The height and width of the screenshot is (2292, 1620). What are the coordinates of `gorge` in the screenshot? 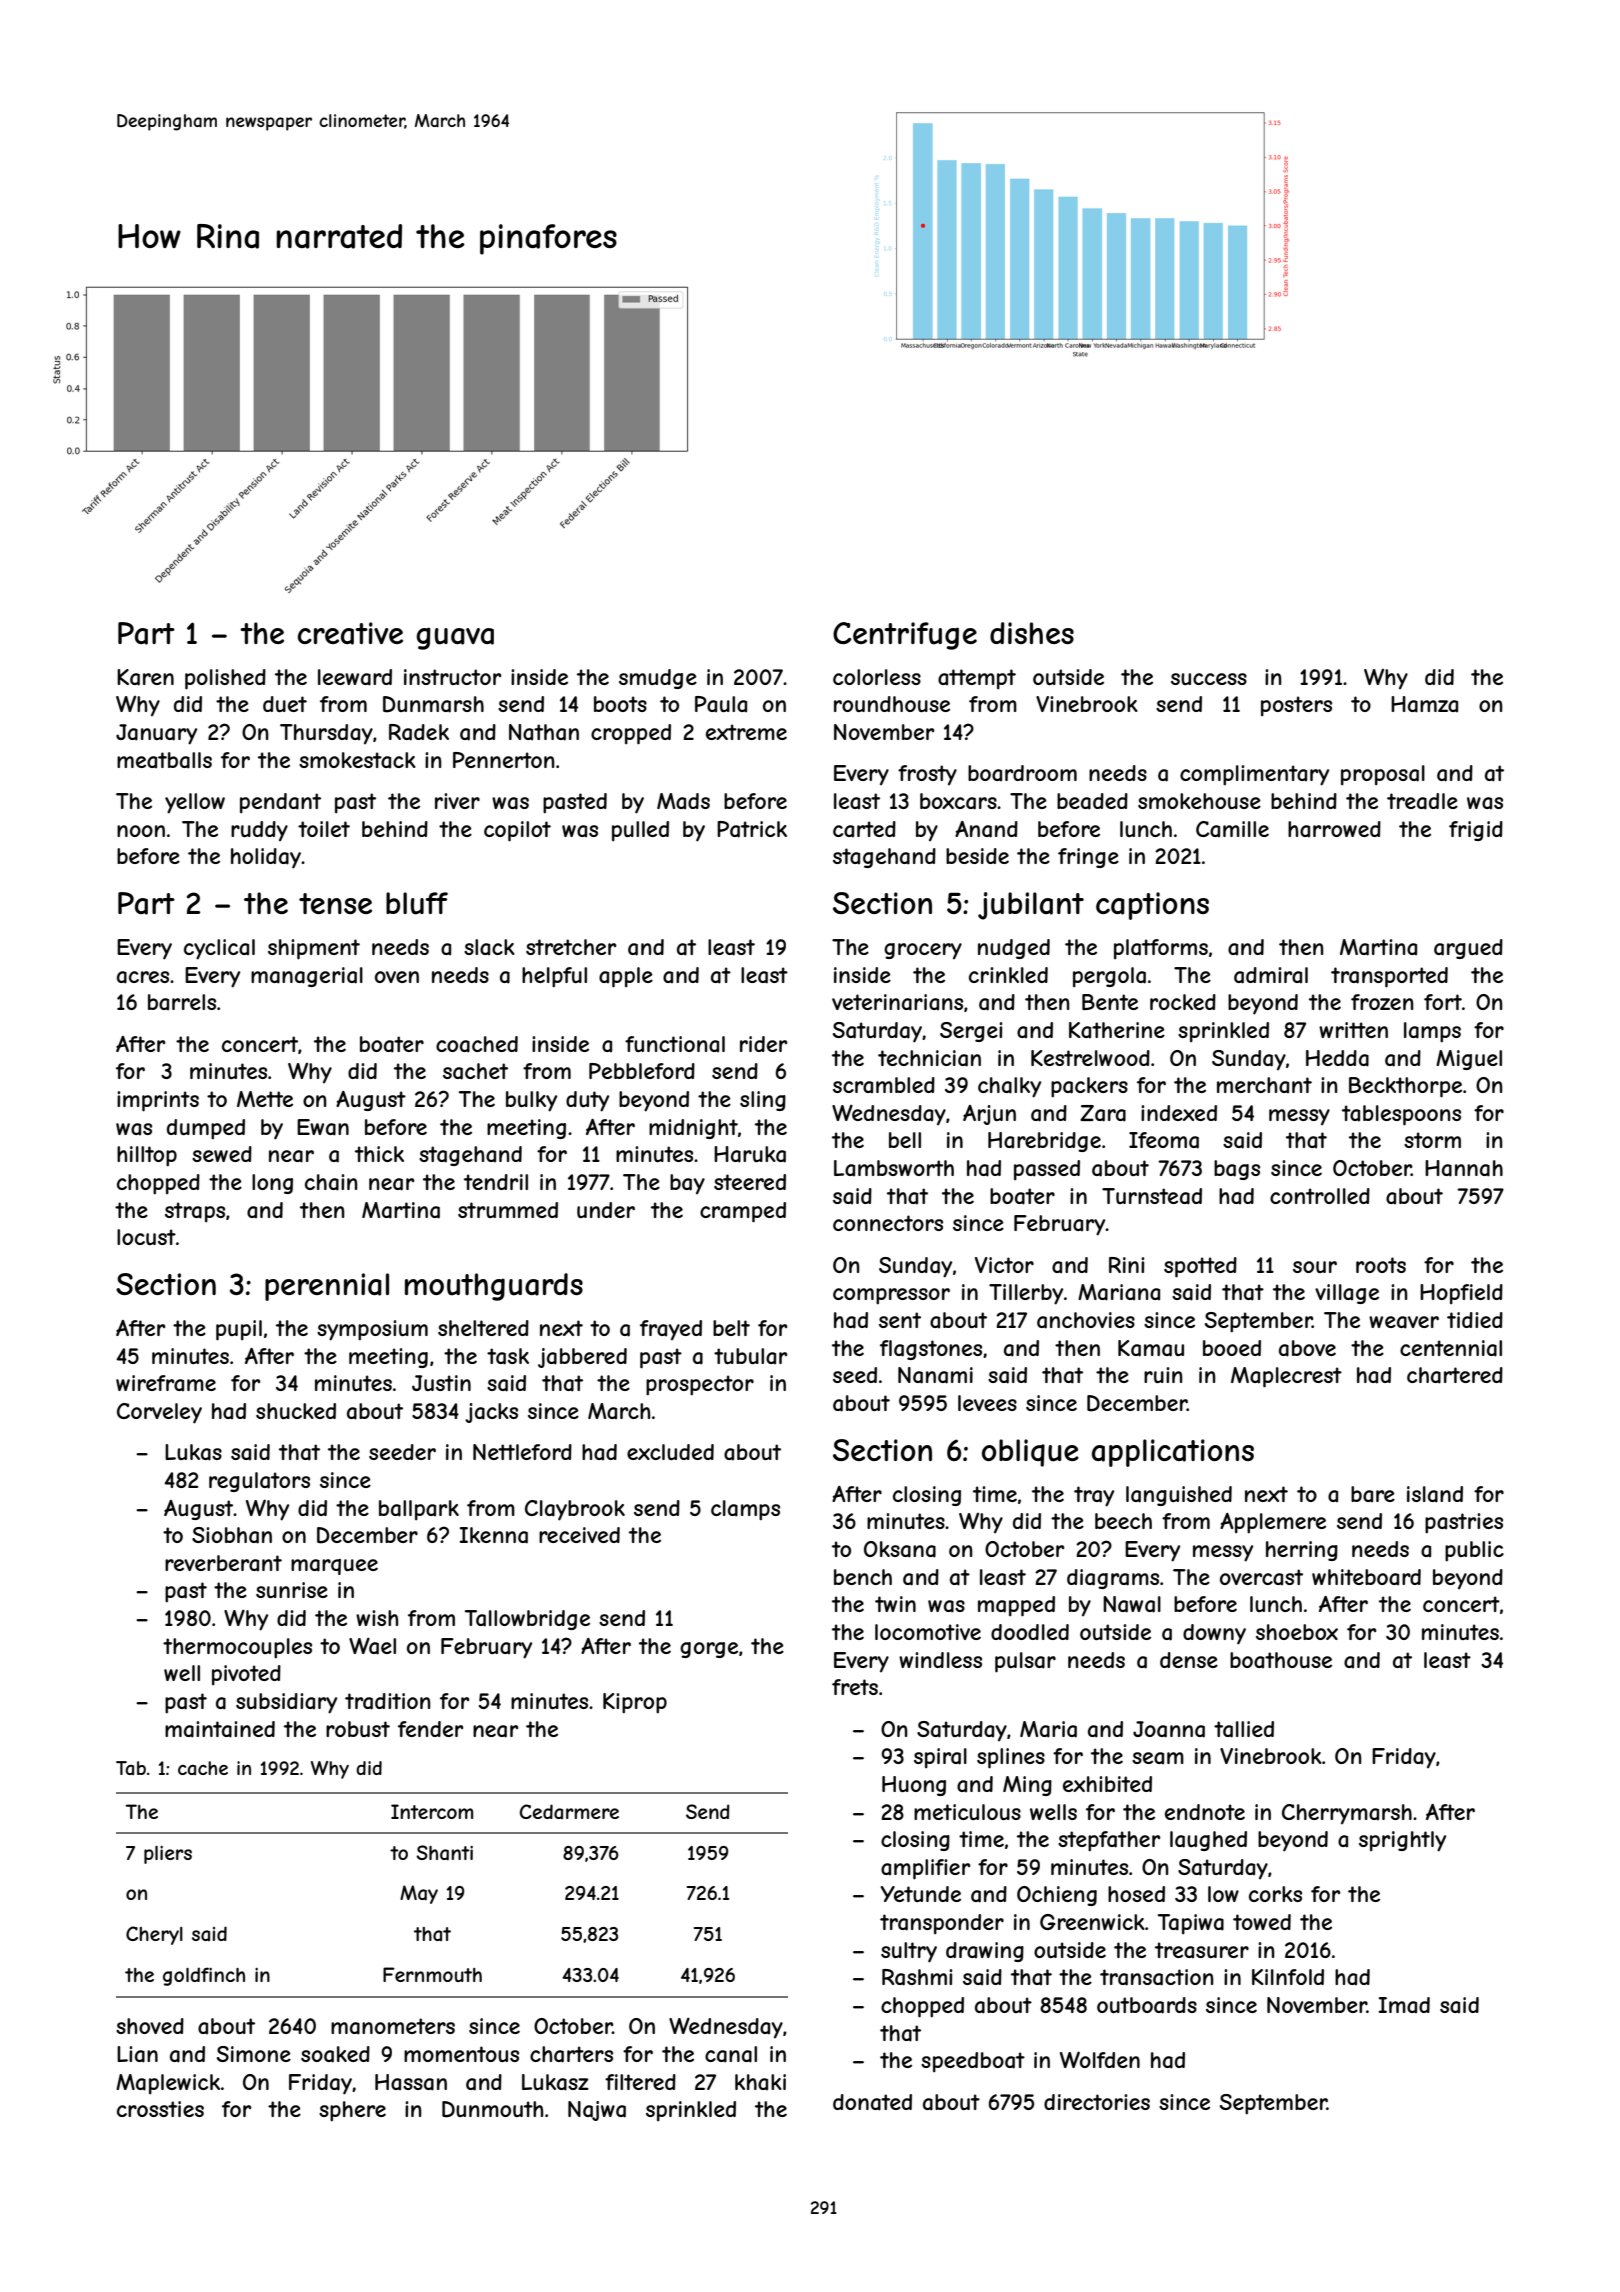 It's located at (709, 1650).
